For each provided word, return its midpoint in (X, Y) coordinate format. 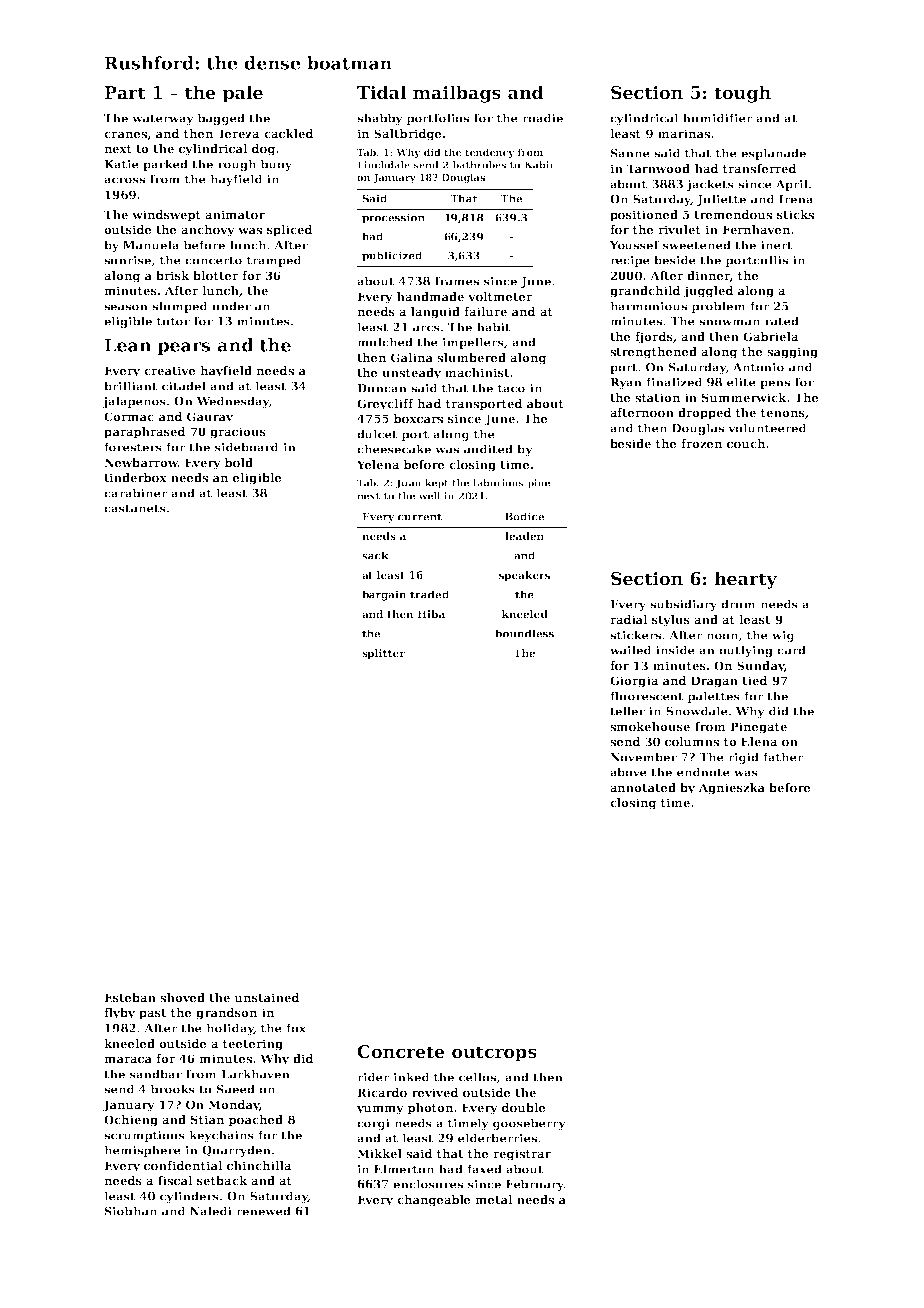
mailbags (457, 94)
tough (742, 94)
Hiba (431, 614)
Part (125, 93)
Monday (233, 1106)
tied (755, 680)
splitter (383, 654)
